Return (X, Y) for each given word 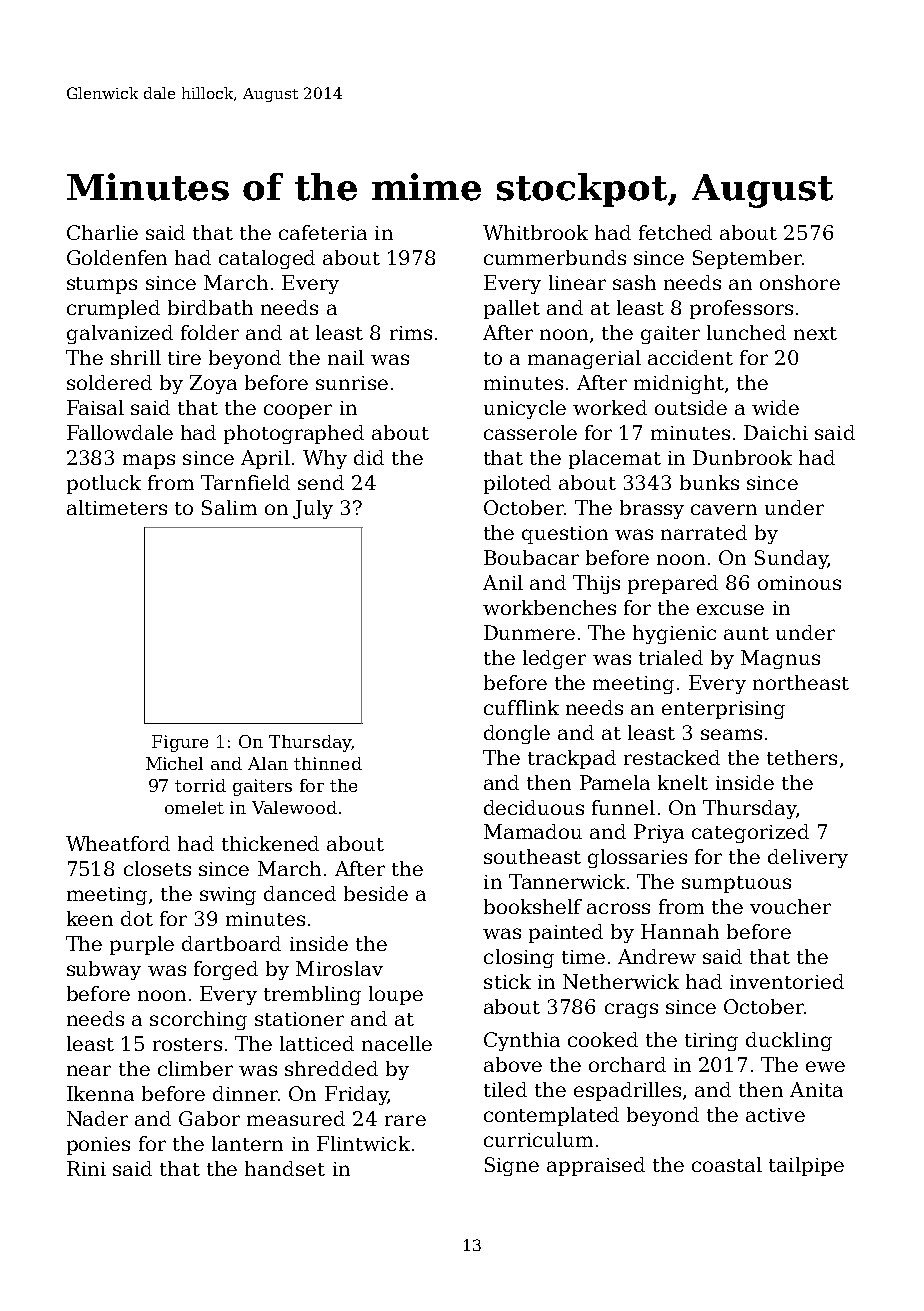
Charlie (102, 232)
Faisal (95, 407)
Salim (229, 507)
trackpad (572, 759)
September (747, 259)
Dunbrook (742, 457)
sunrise (352, 383)
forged (226, 970)
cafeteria (323, 232)
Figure (180, 743)
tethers (802, 757)
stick (507, 981)
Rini (86, 1168)
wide (775, 407)
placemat (615, 459)
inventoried (787, 981)
